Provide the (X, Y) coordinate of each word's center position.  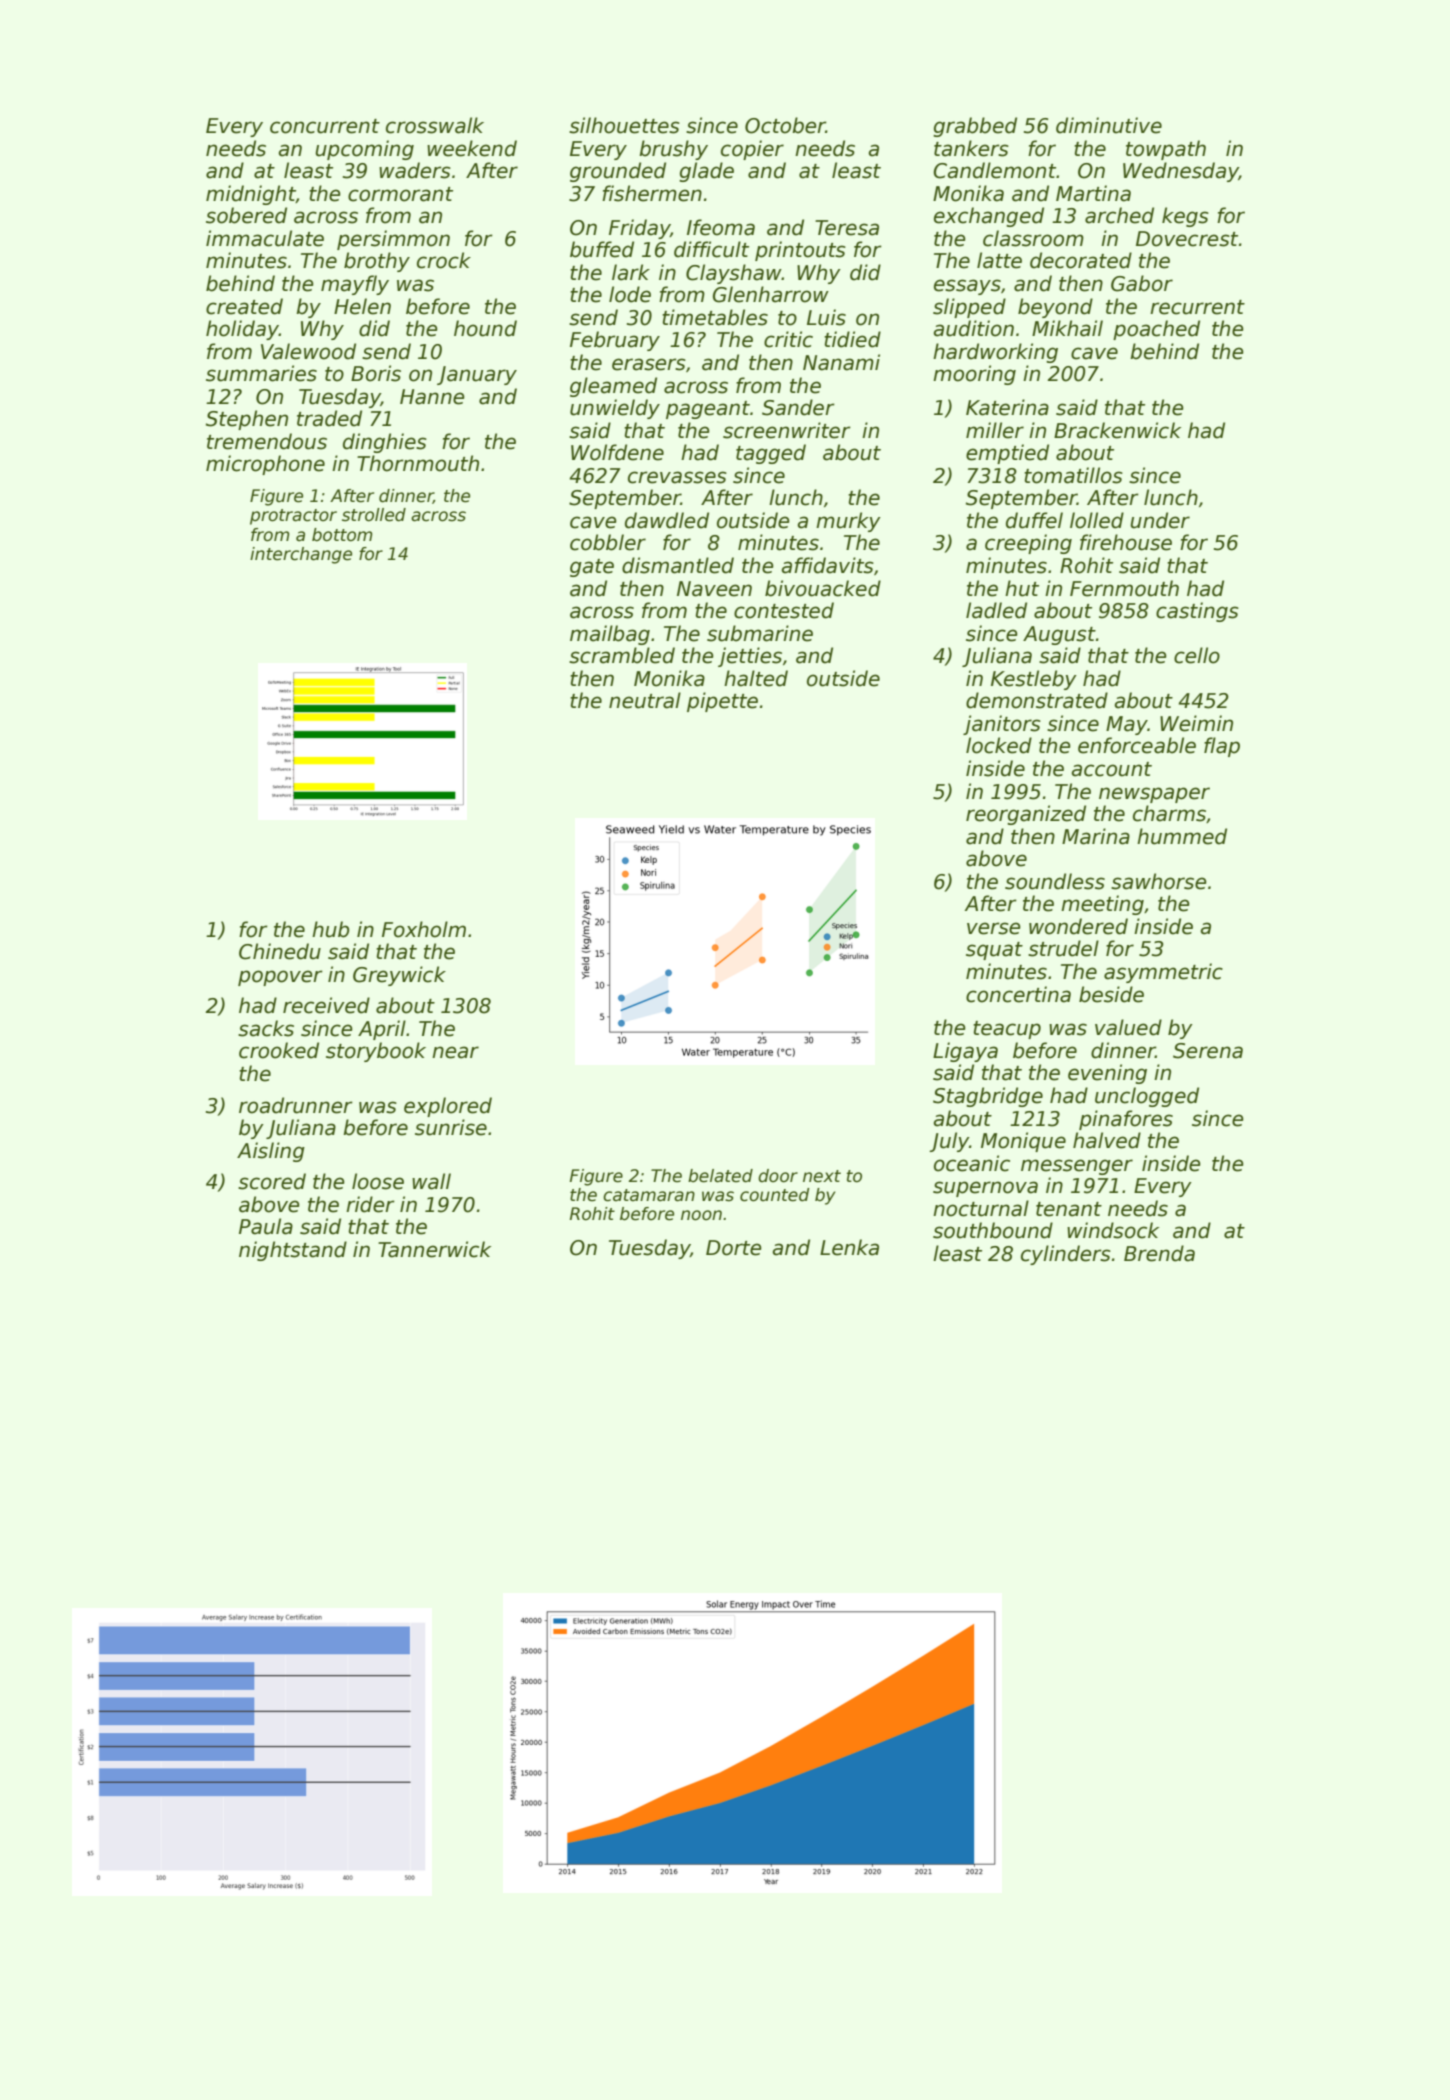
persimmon (393, 240)
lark (631, 272)
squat (994, 951)
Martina (1093, 193)
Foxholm (424, 929)
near (455, 1052)
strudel (1063, 948)
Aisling (271, 1152)
